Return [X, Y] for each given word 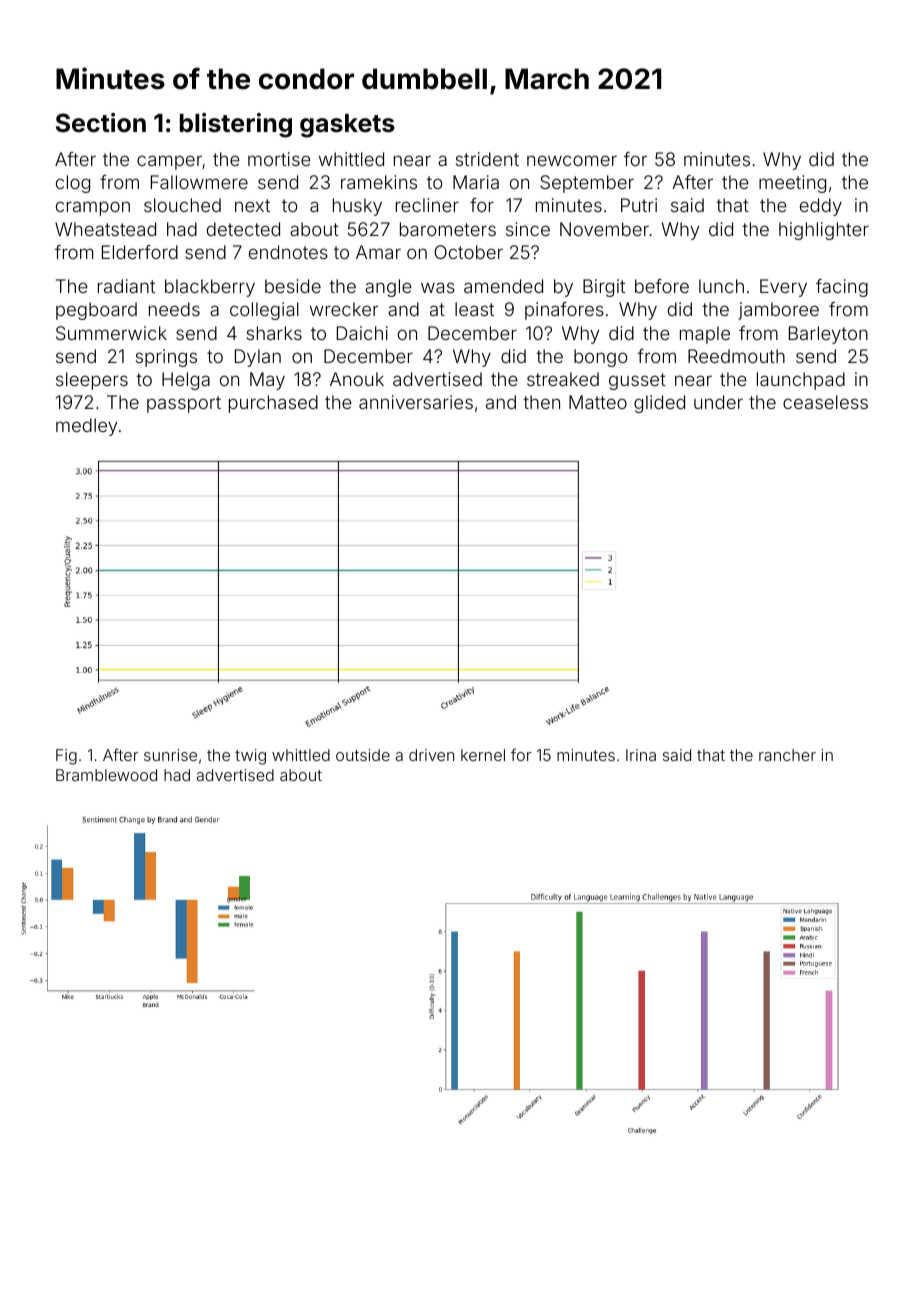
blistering [236, 125]
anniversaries [416, 402]
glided [659, 404]
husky [357, 207]
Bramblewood [106, 775]
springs [166, 358]
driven [431, 755]
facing [842, 288]
